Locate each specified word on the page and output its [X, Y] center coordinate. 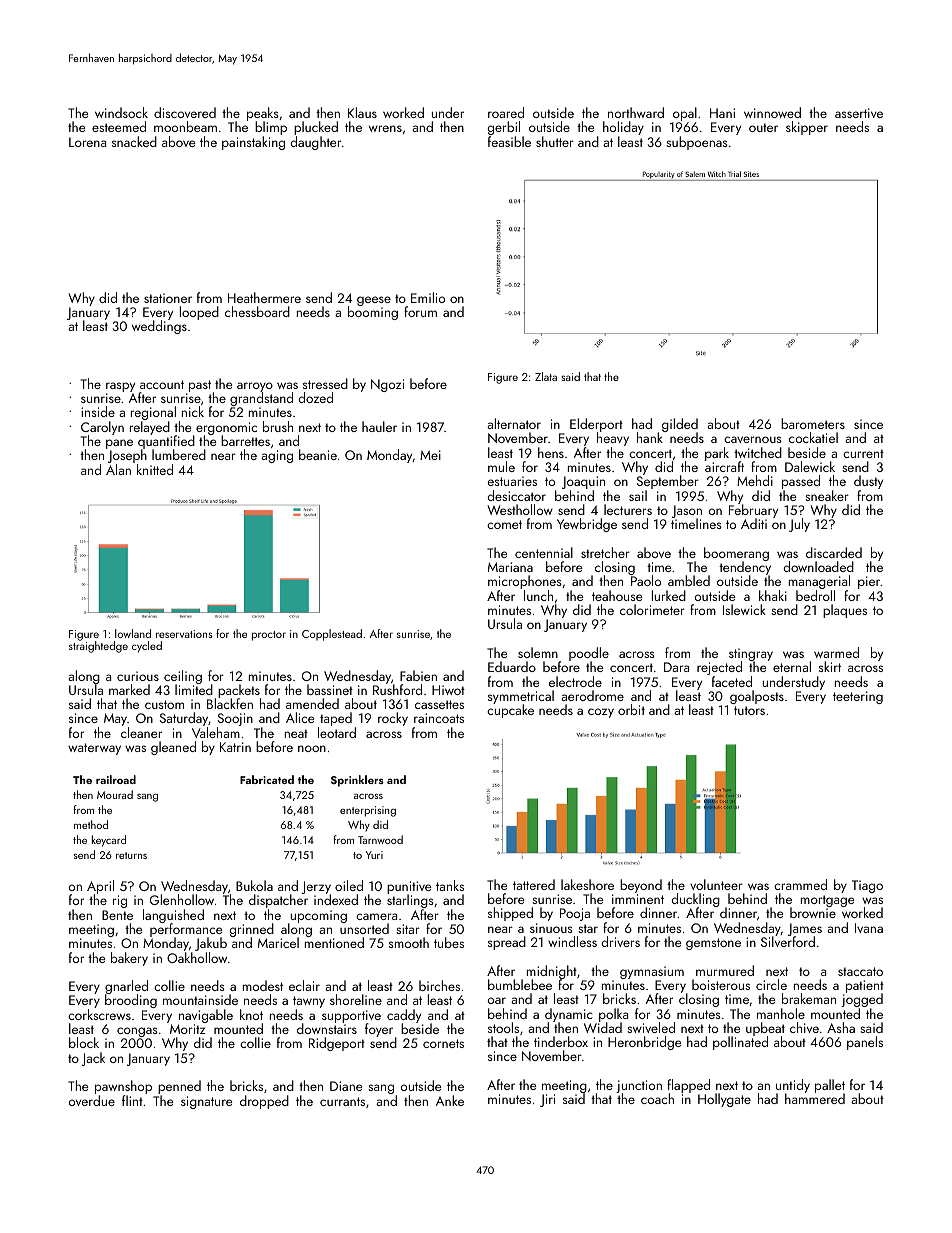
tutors [749, 710]
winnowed [772, 112]
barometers [813, 423]
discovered [185, 112]
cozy [601, 713]
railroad [116, 779]
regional [153, 413]
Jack [93, 1059]
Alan [118, 469]
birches [439, 985]
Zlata [546, 376]
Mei [430, 455]
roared [506, 112]
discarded [834, 552]
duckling [696, 900]
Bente [117, 915]
